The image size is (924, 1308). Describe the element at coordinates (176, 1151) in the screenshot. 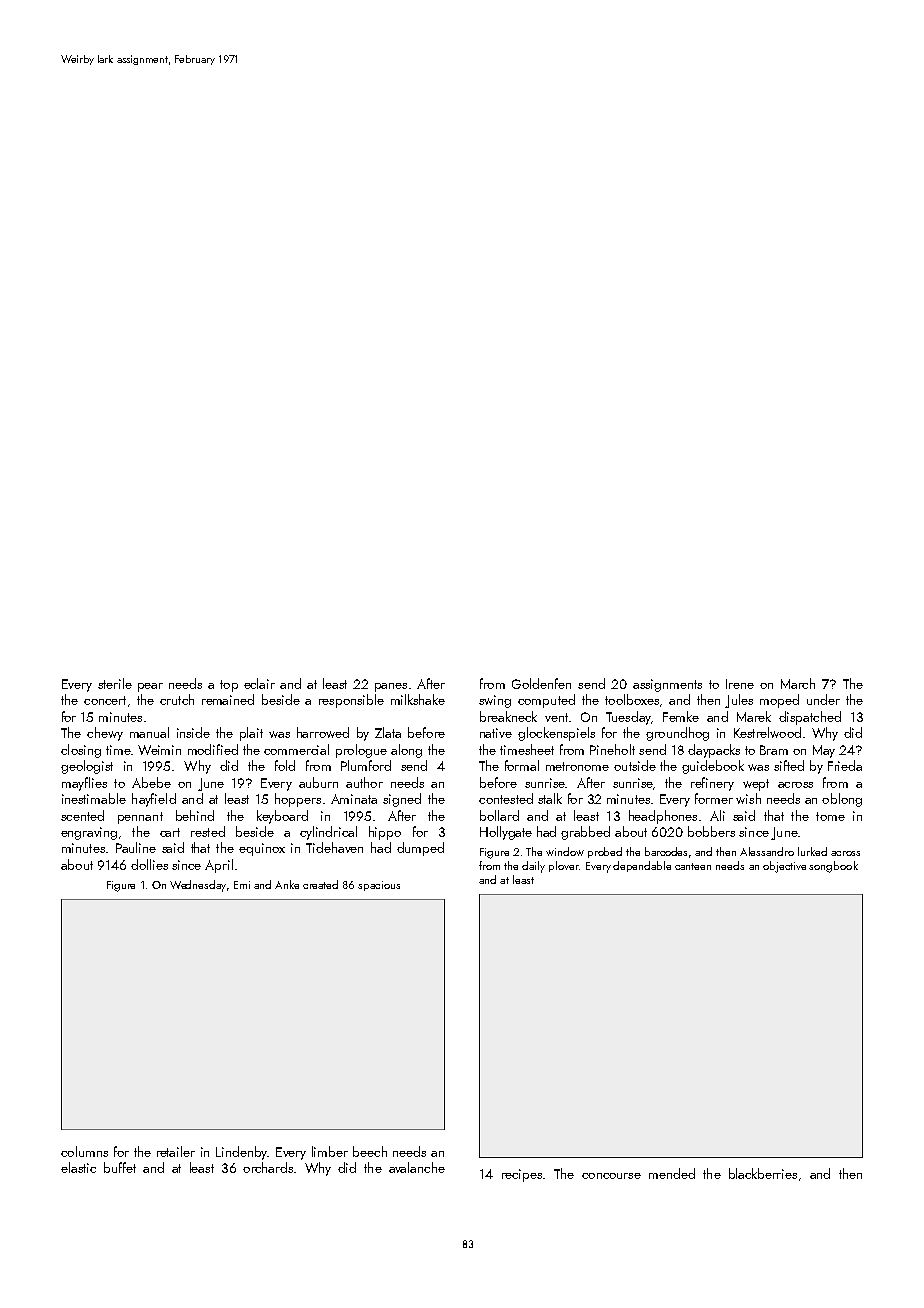

I see `retailer` at that location.
